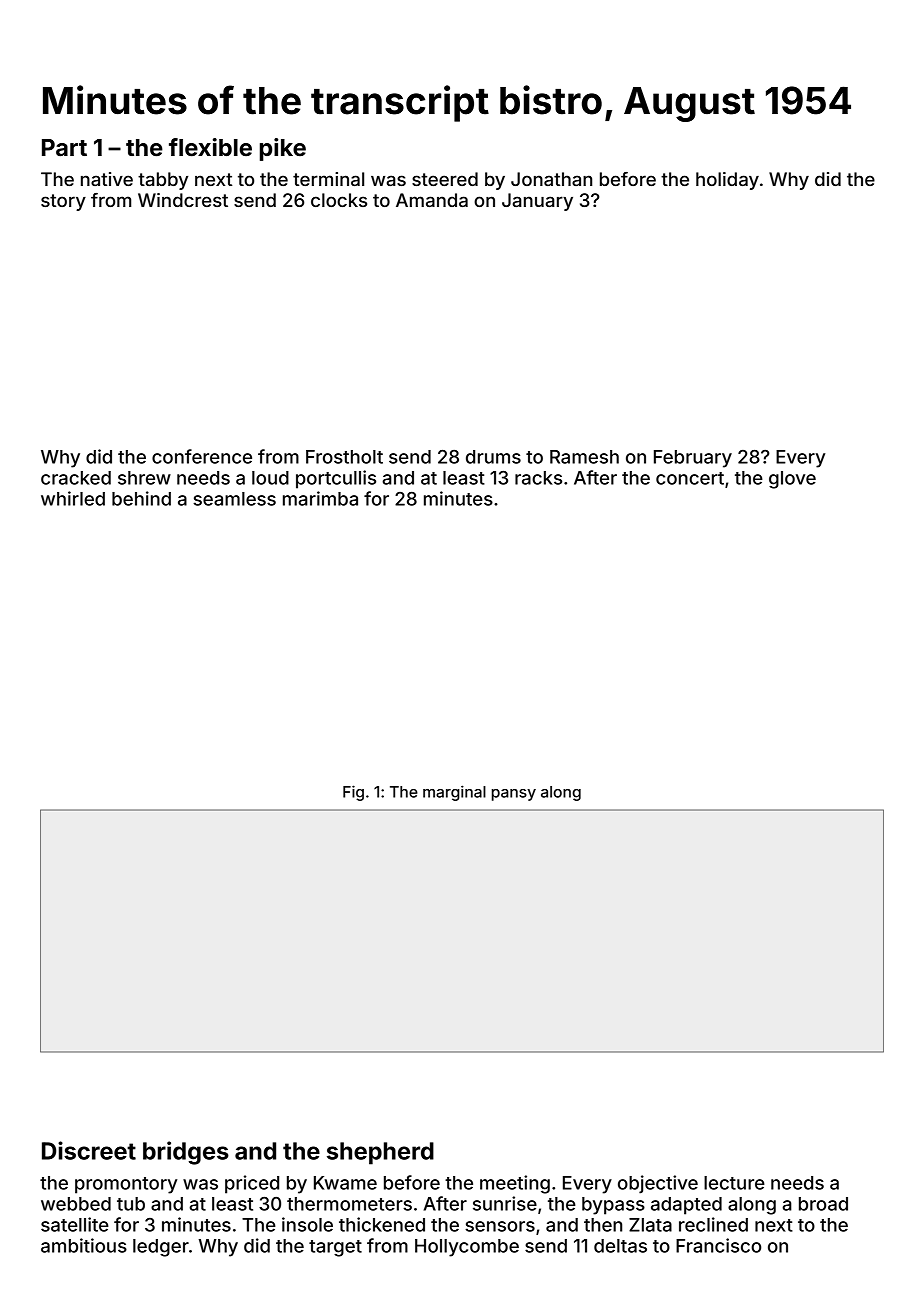 This screenshot has width=924, height=1308. Describe the element at coordinates (283, 149) in the screenshot. I see `pike` at that location.
